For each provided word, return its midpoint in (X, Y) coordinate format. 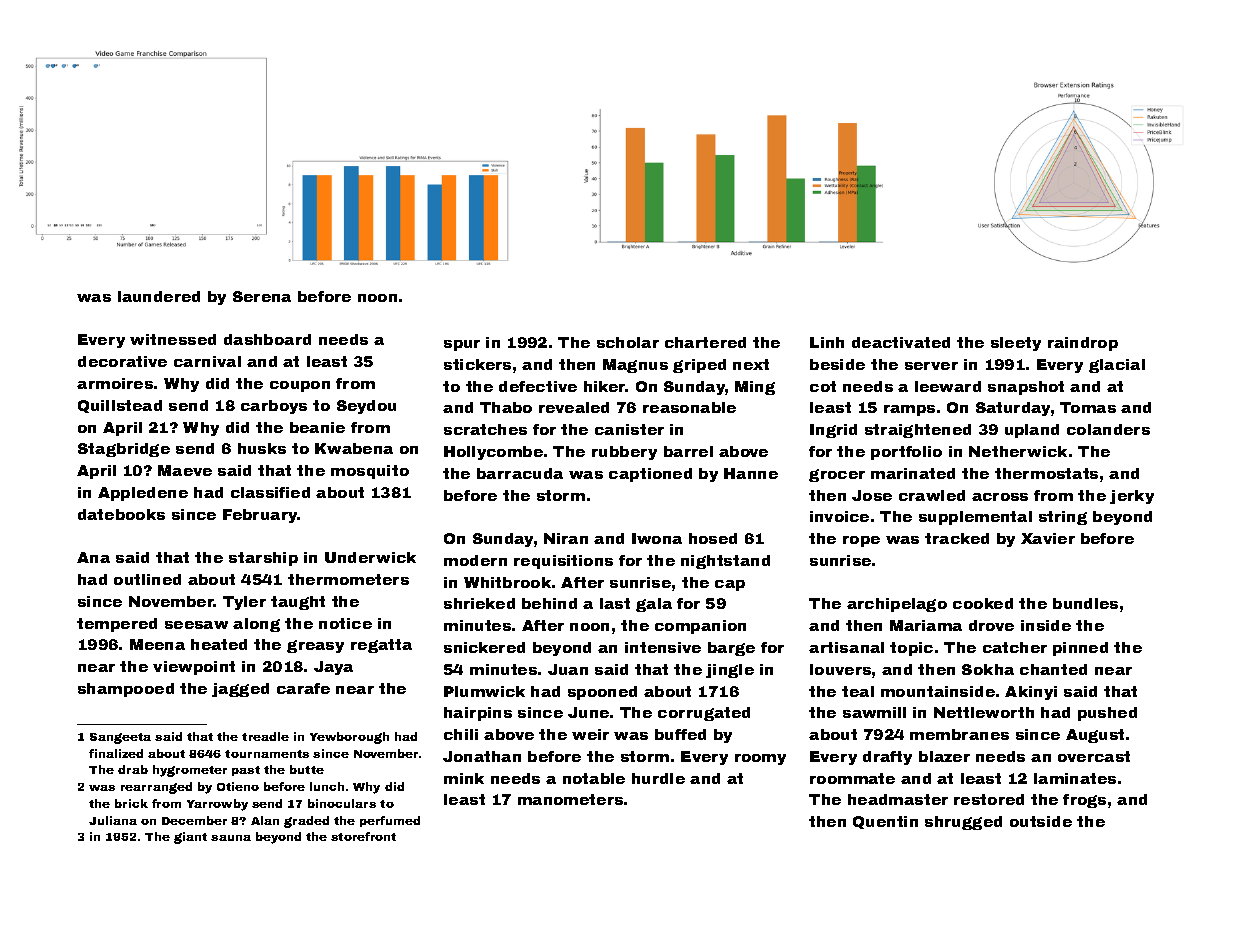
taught (298, 603)
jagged (240, 690)
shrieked (479, 603)
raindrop (1083, 344)
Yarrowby (217, 805)
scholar (628, 342)
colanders (1108, 429)
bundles (1085, 603)
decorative (122, 361)
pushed (1107, 714)
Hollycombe (493, 453)
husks (262, 448)
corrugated (704, 714)
